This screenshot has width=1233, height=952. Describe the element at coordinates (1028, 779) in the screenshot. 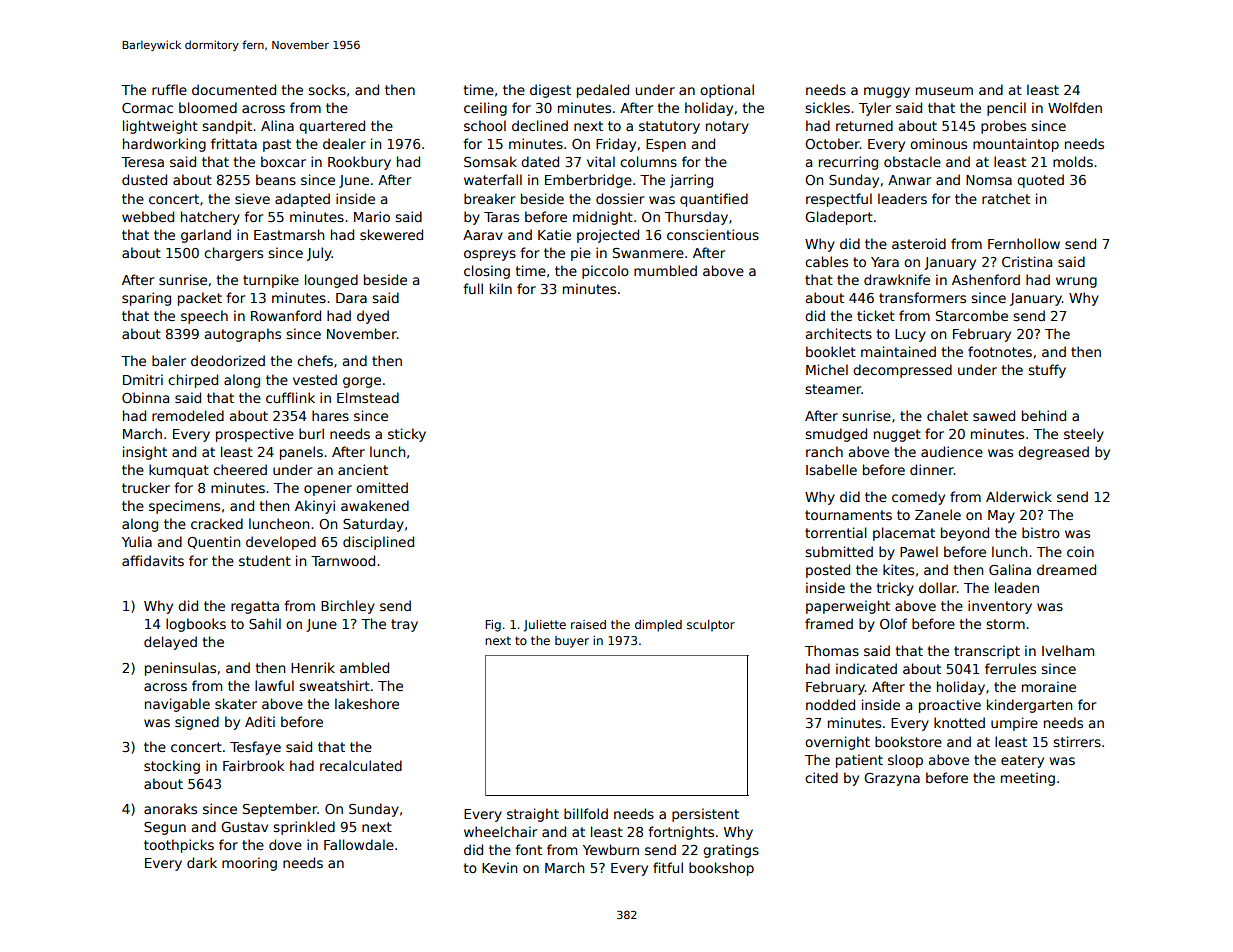

I see `meeting` at that location.
